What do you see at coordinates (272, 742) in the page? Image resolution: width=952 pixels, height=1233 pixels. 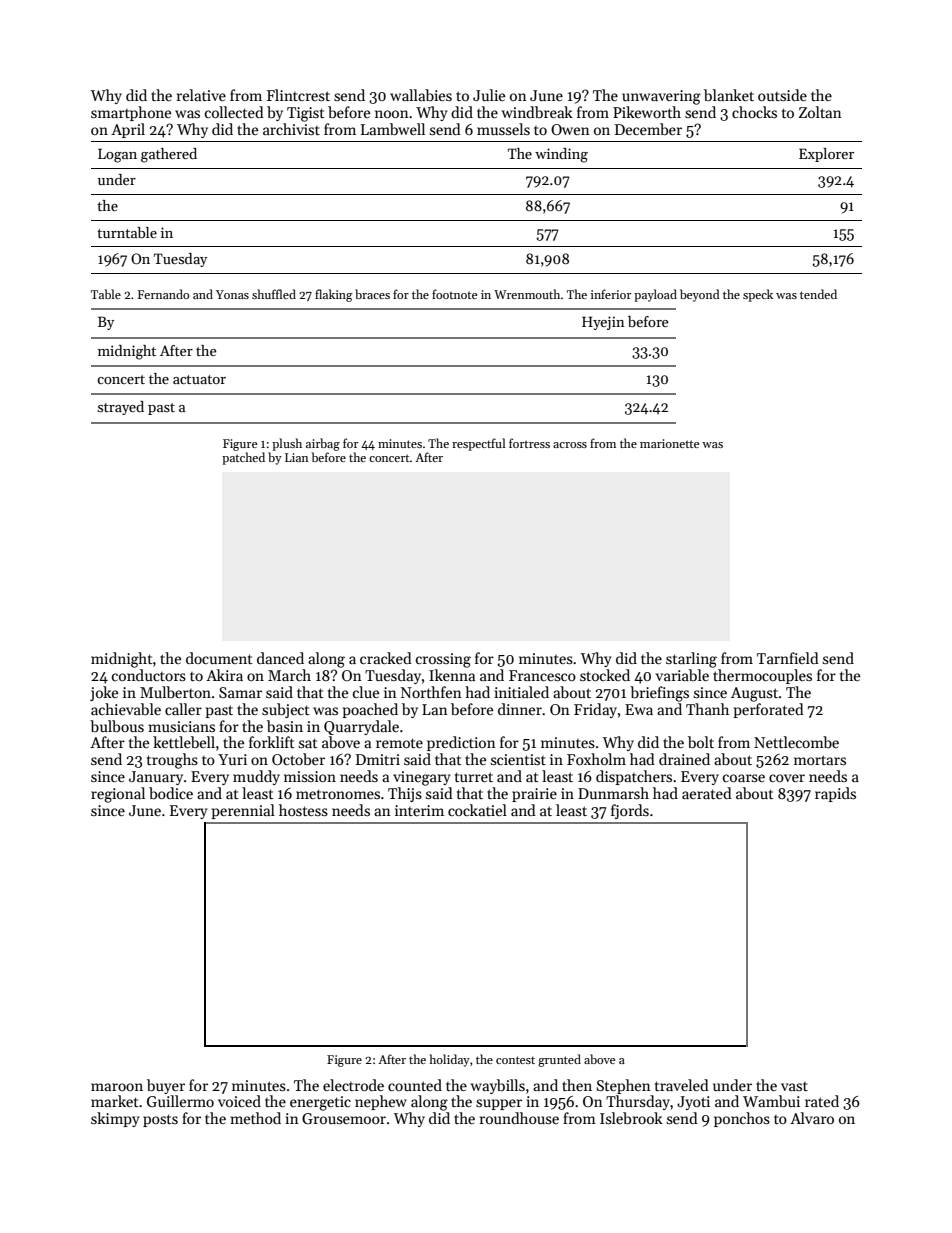 I see `forklift` at bounding box center [272, 742].
